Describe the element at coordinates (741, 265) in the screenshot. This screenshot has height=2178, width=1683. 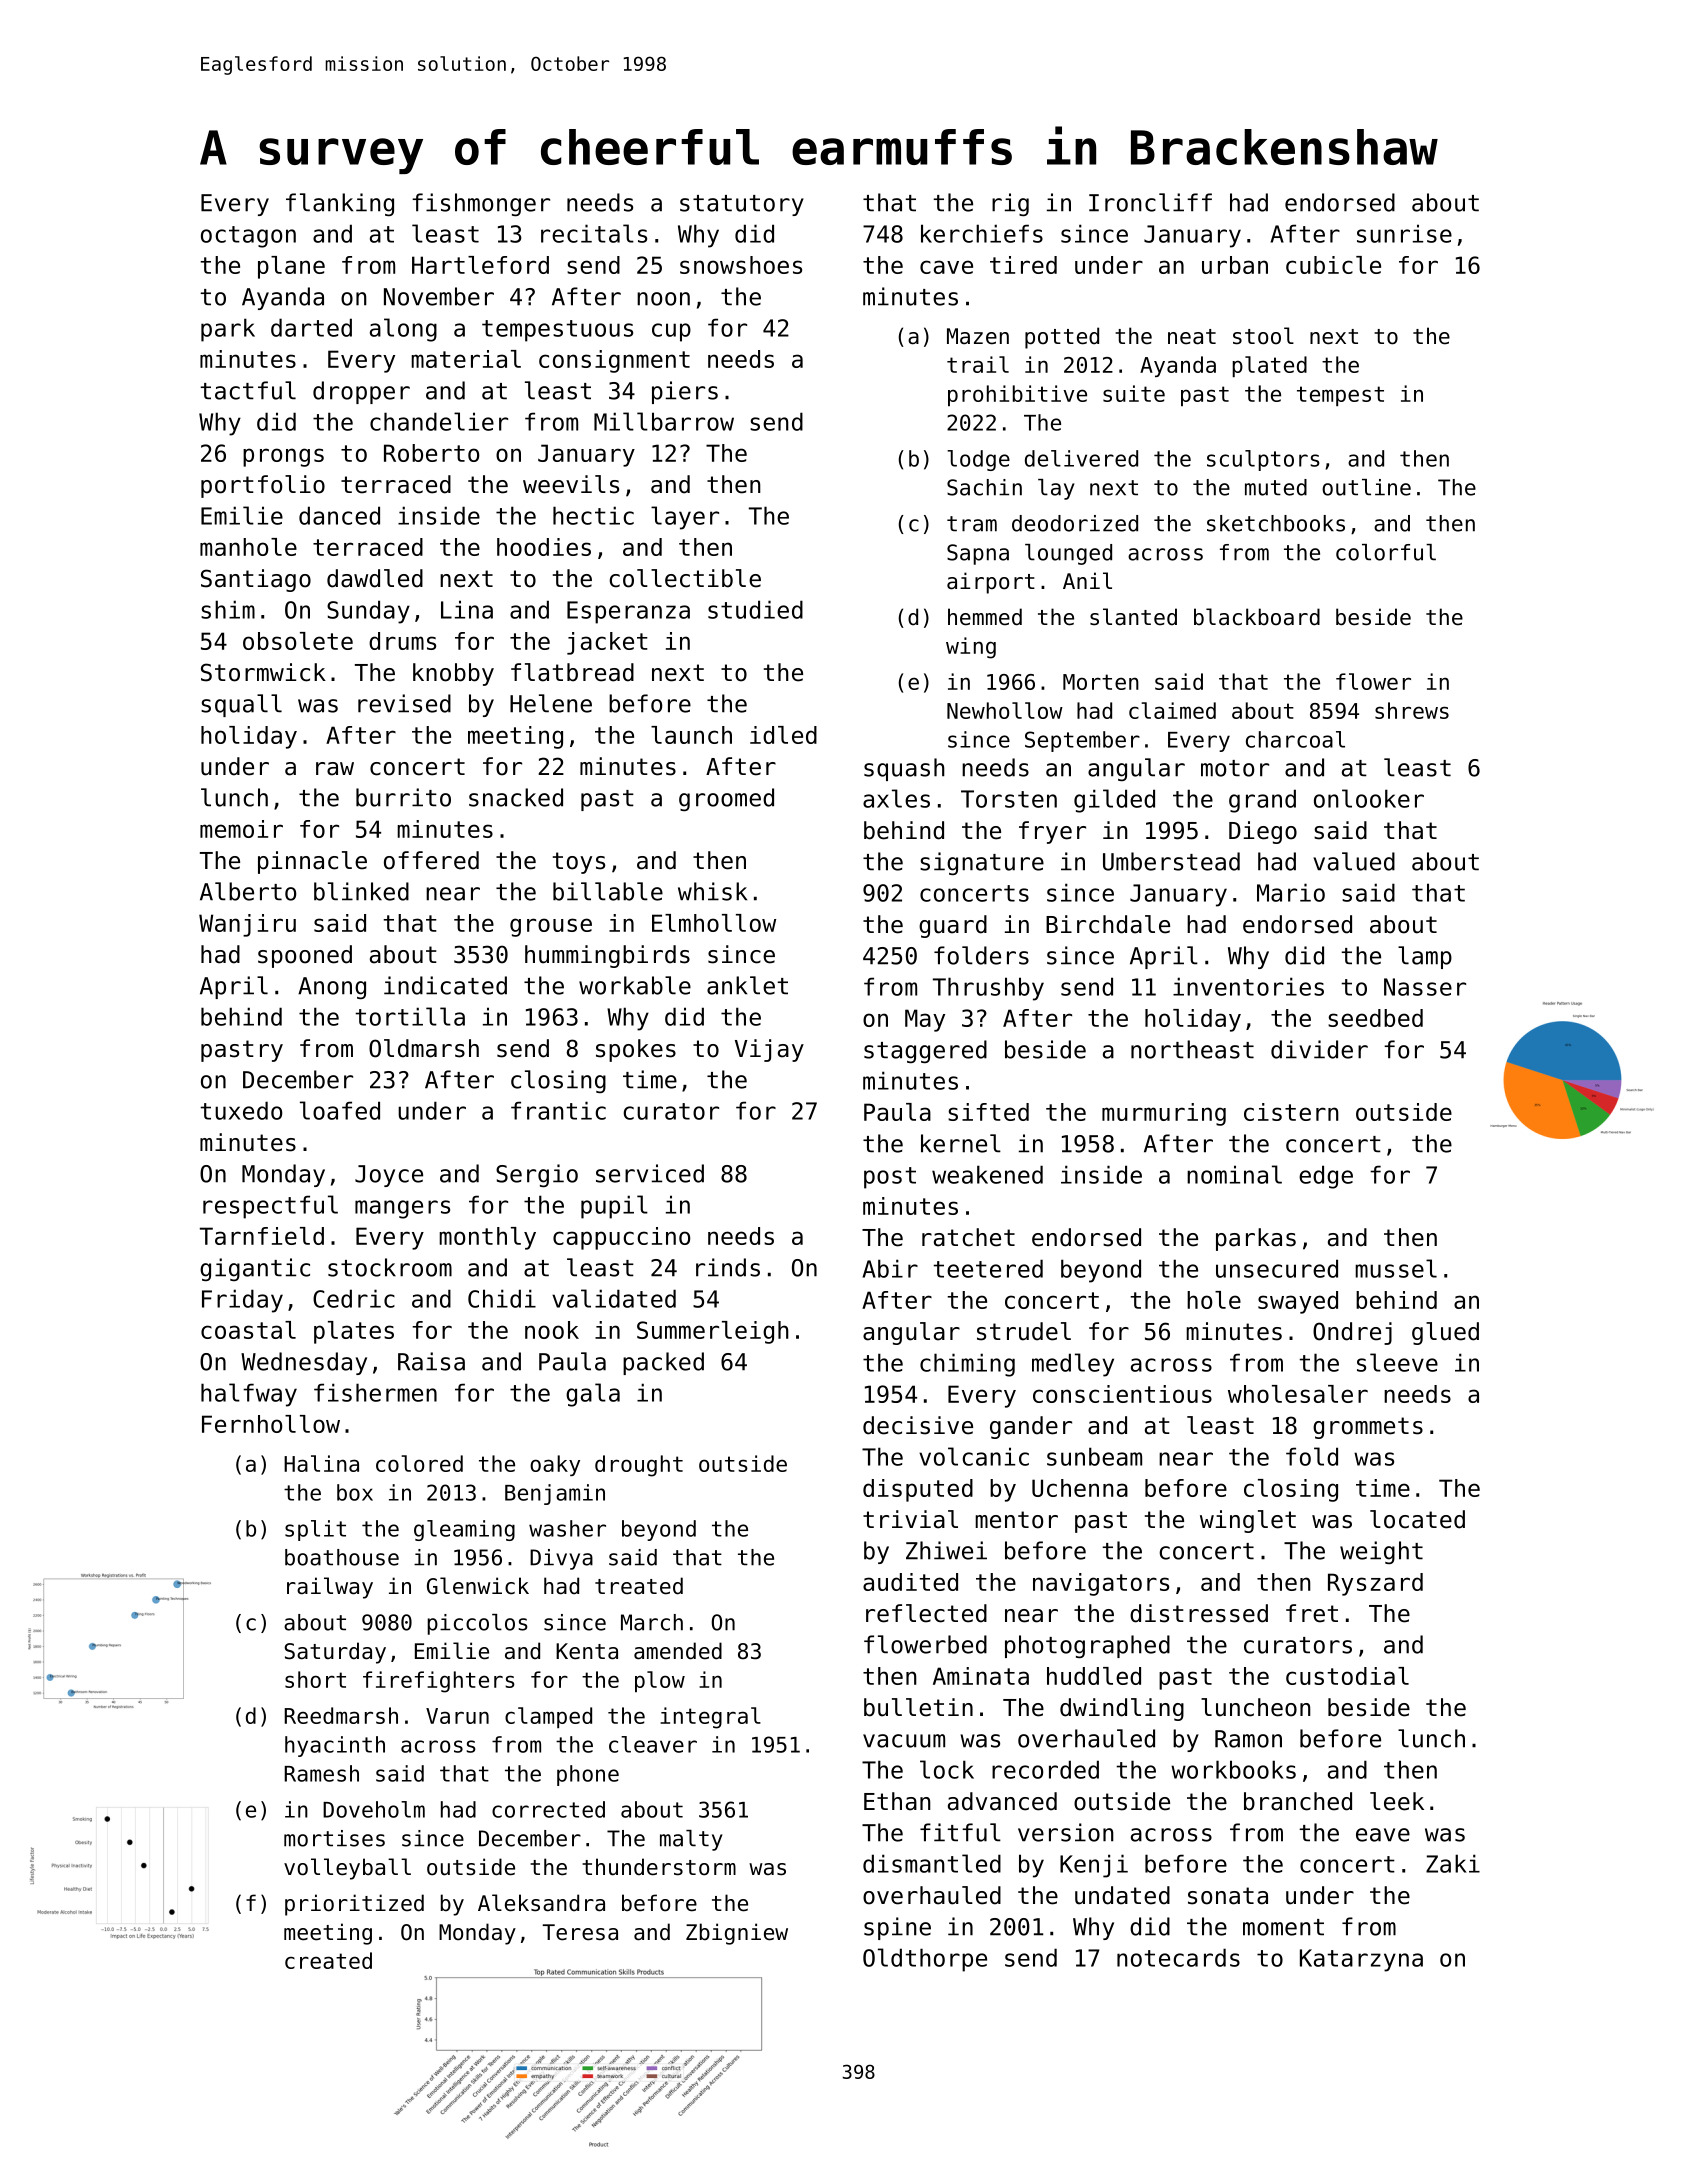
I see `snowshoes` at that location.
